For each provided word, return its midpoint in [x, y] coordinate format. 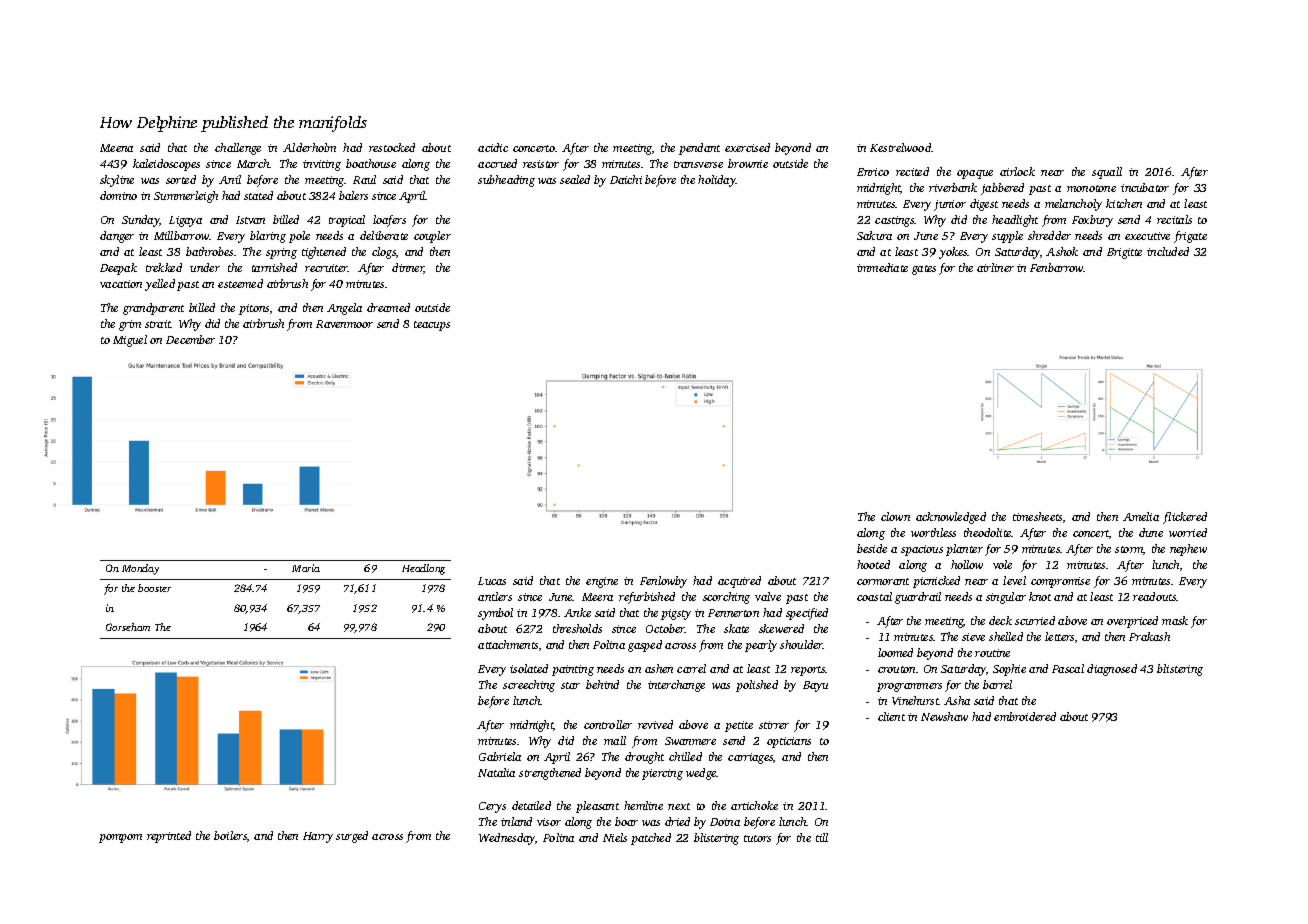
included [1168, 251]
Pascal [1068, 668]
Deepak [118, 269]
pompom [120, 838]
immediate [882, 267]
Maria [306, 568]
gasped [645, 646]
